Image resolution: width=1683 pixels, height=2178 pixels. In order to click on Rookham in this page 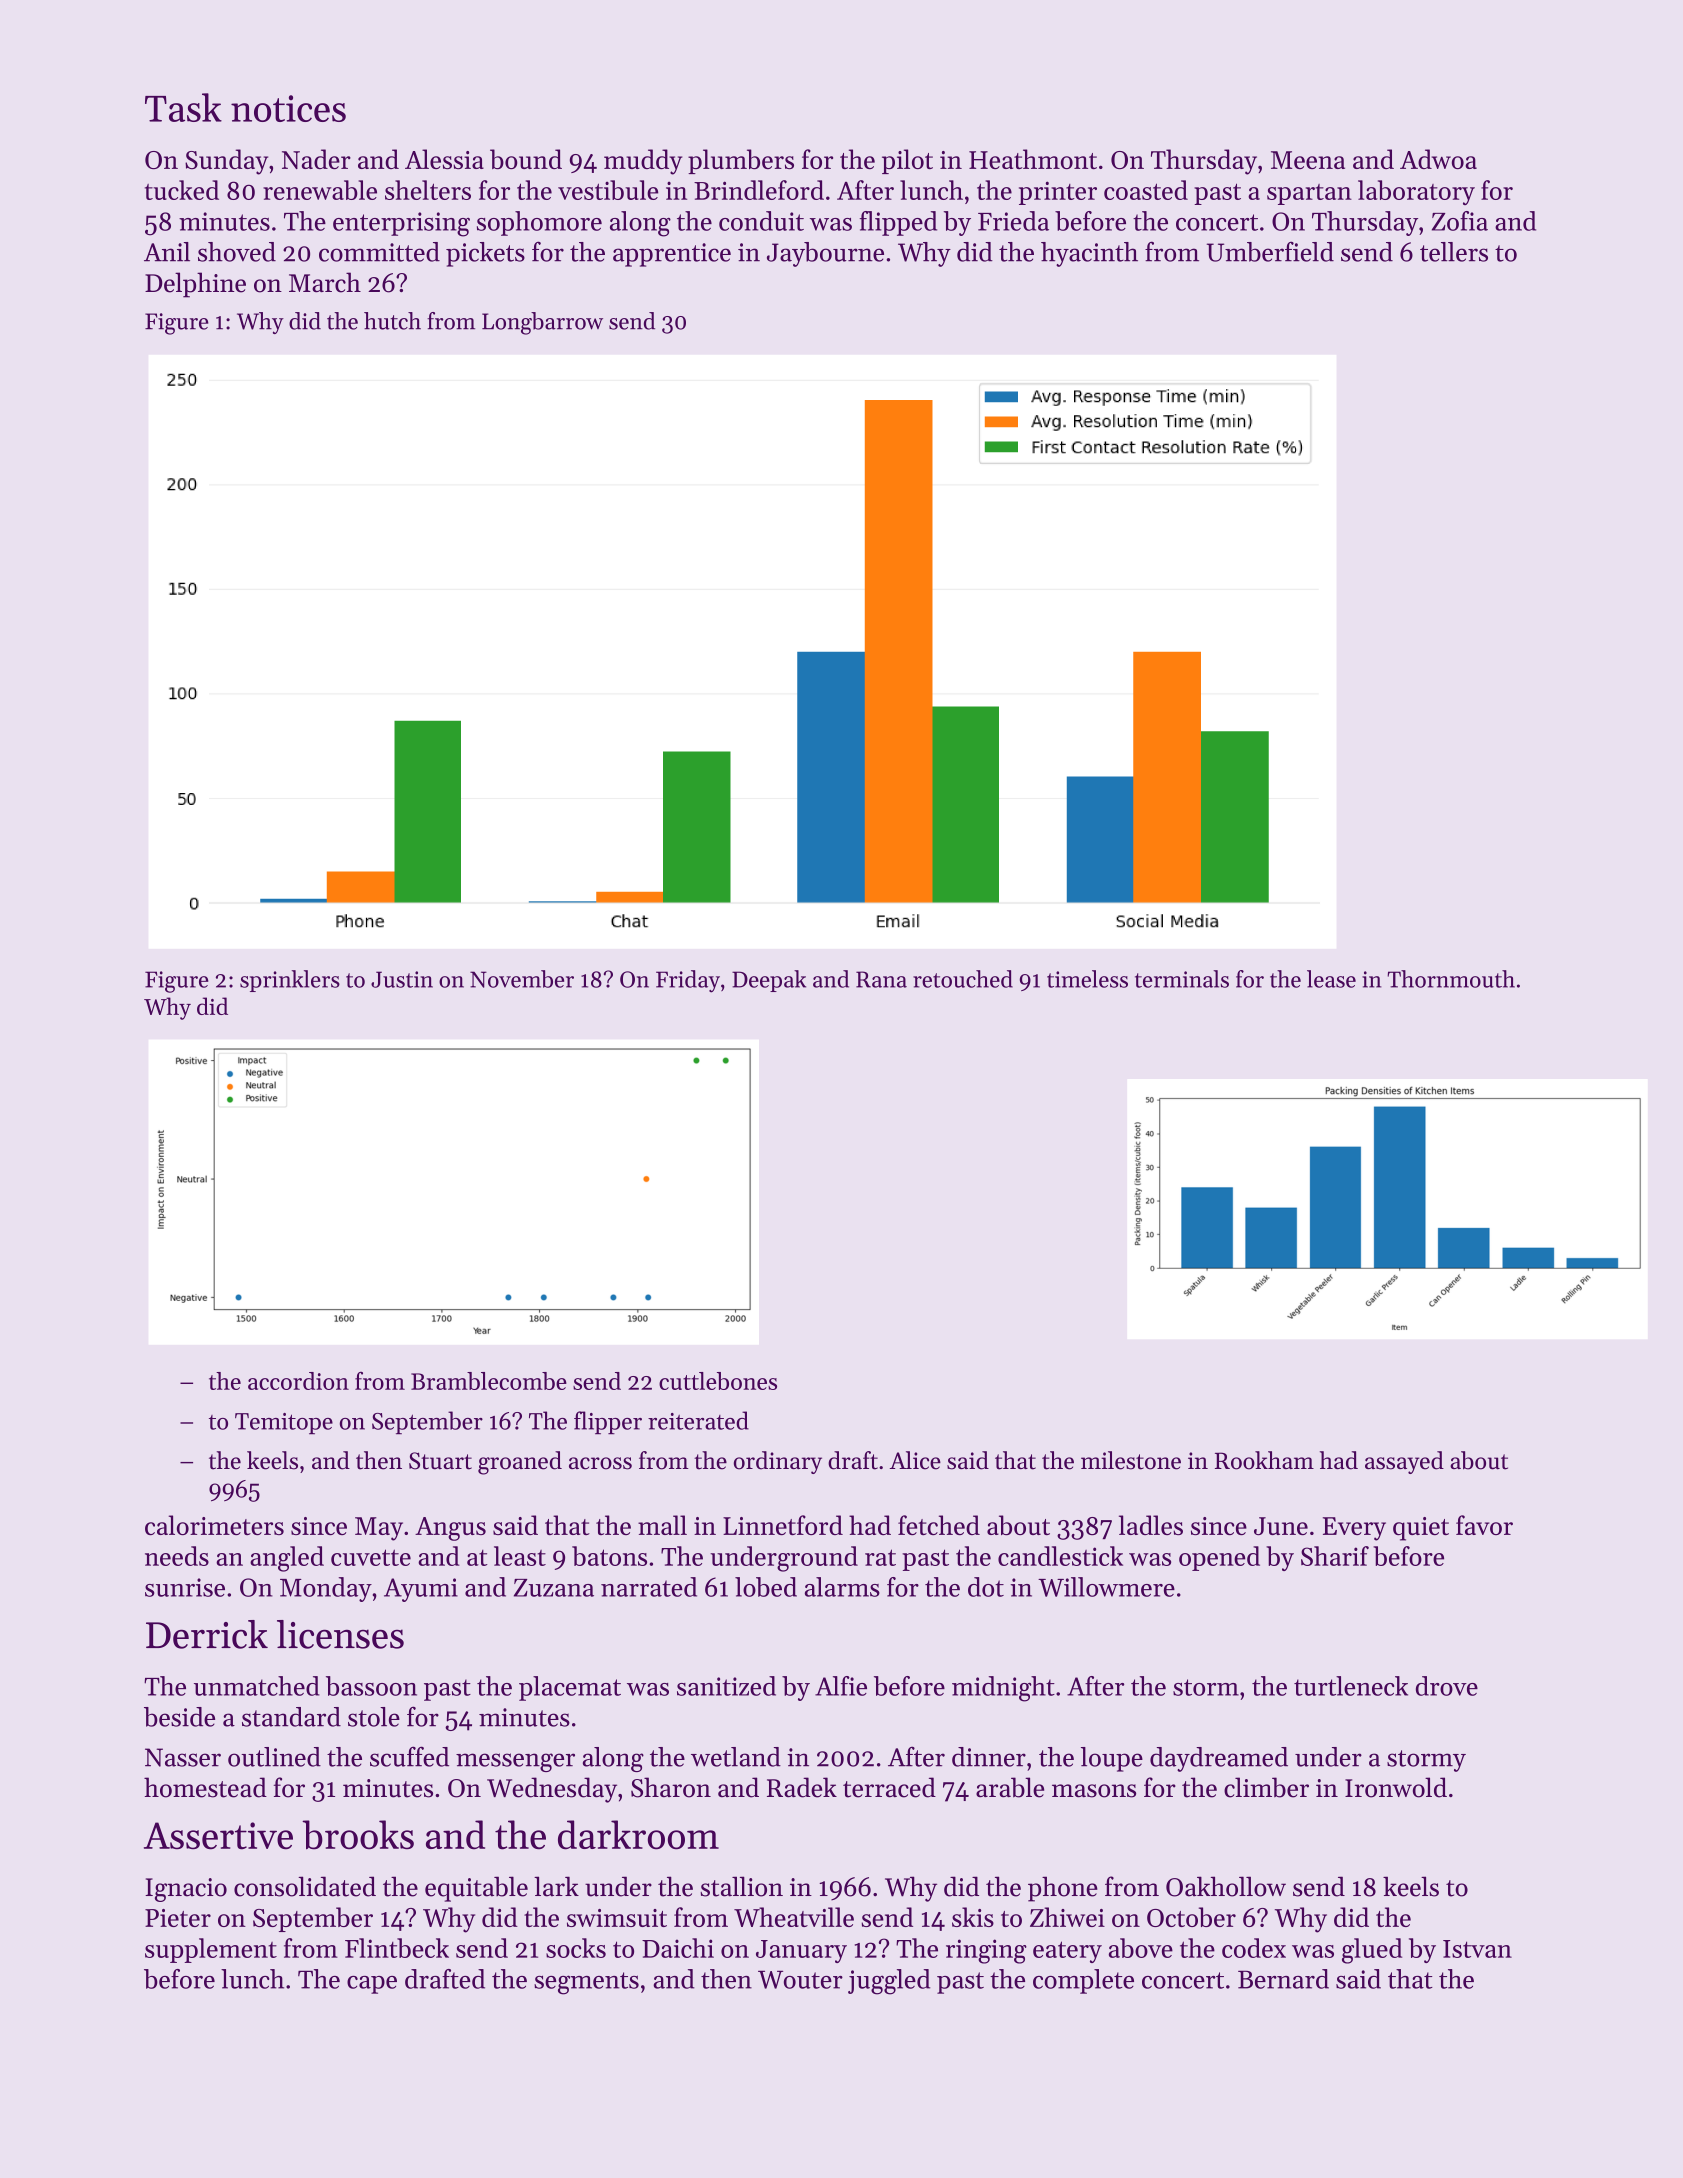, I will do `click(1264, 1460)`.
